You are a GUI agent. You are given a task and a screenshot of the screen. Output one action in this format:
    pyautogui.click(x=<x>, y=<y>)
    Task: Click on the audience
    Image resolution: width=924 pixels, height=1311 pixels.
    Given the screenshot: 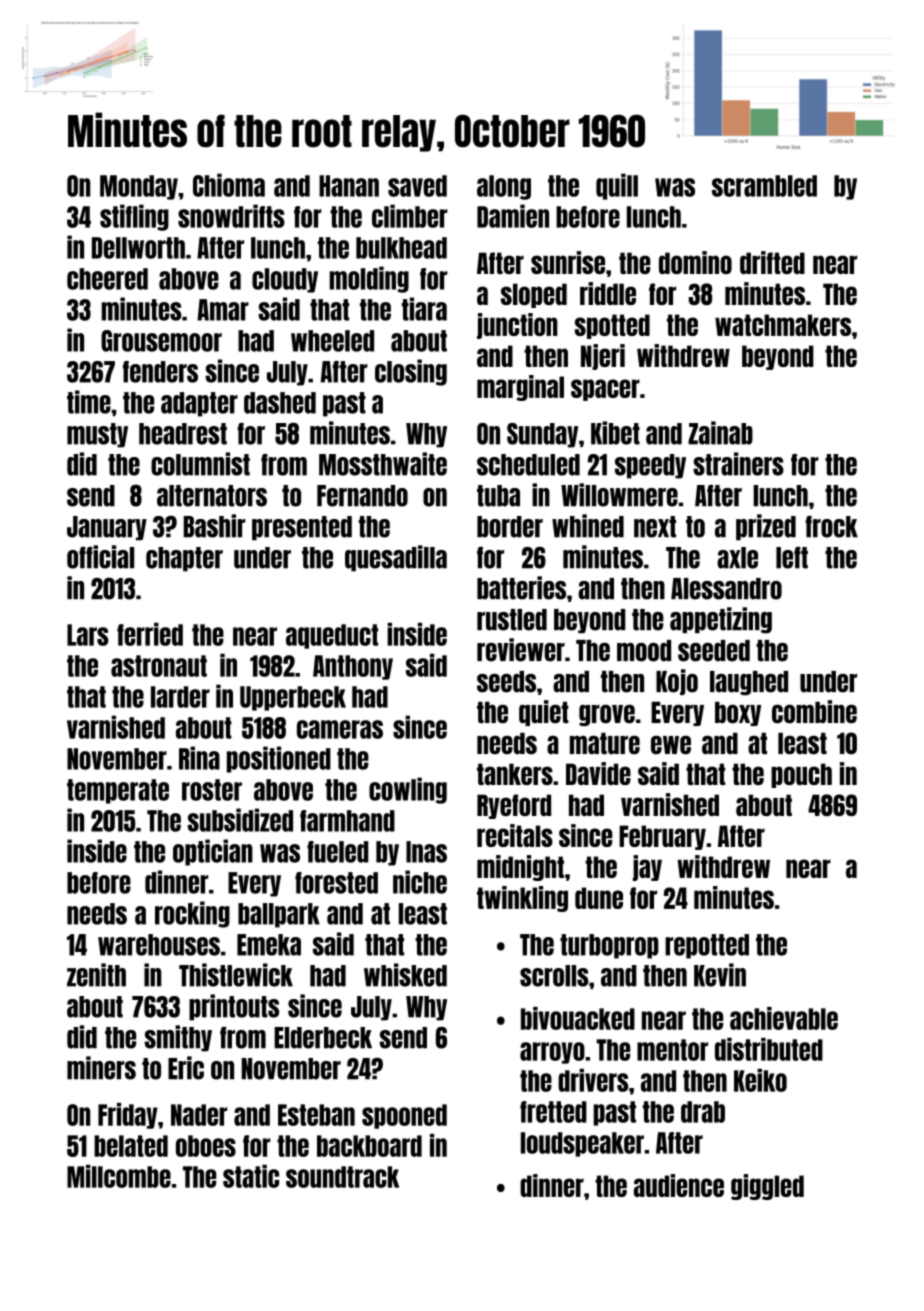 What is the action you would take?
    pyautogui.click(x=679, y=1185)
